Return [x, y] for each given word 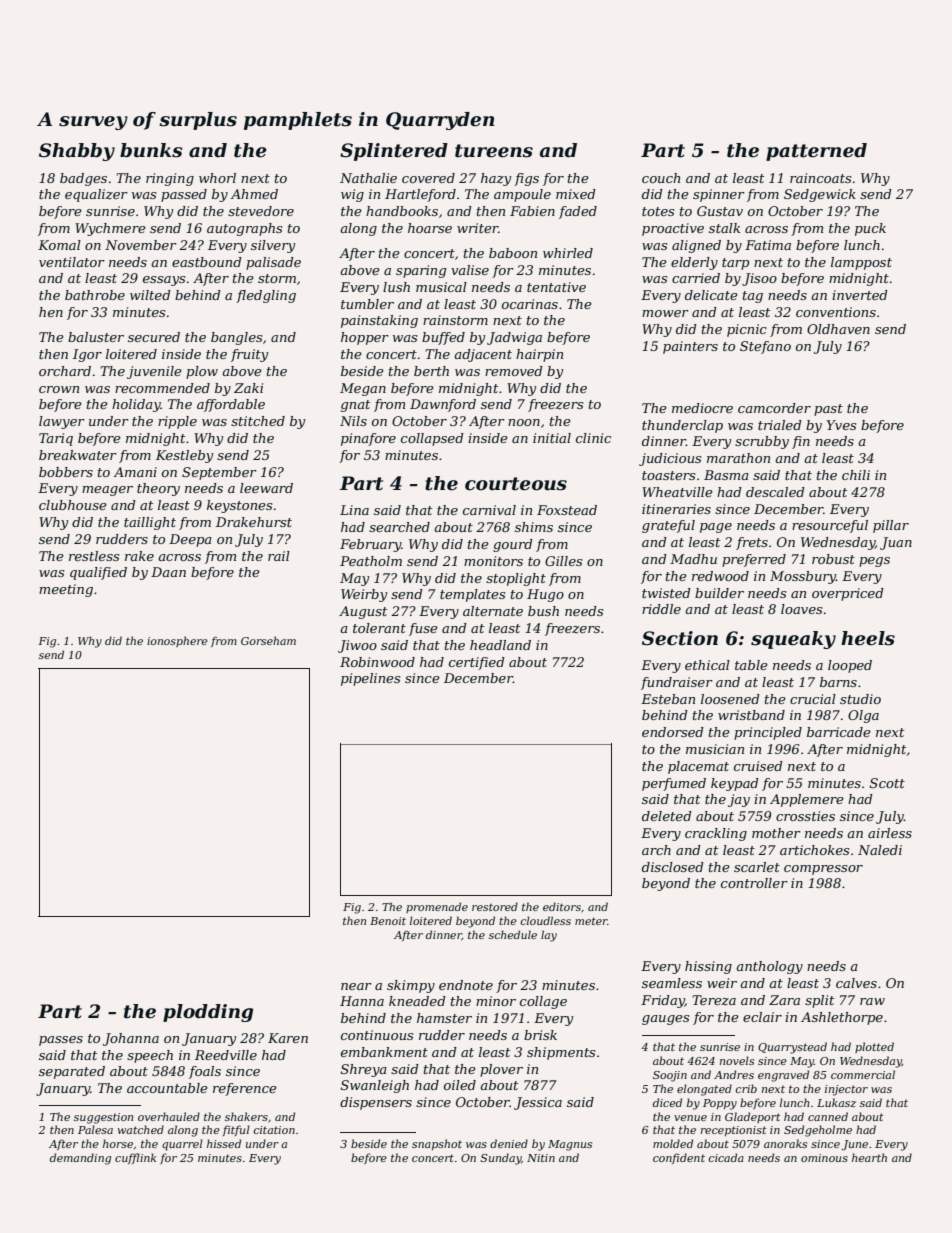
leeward [266, 488]
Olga [863, 716]
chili [856, 475]
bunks [151, 150]
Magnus [570, 1145]
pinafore [368, 439]
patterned [816, 152]
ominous [824, 1158]
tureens [494, 151]
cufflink [135, 1158]
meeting [66, 590]
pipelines [370, 679]
